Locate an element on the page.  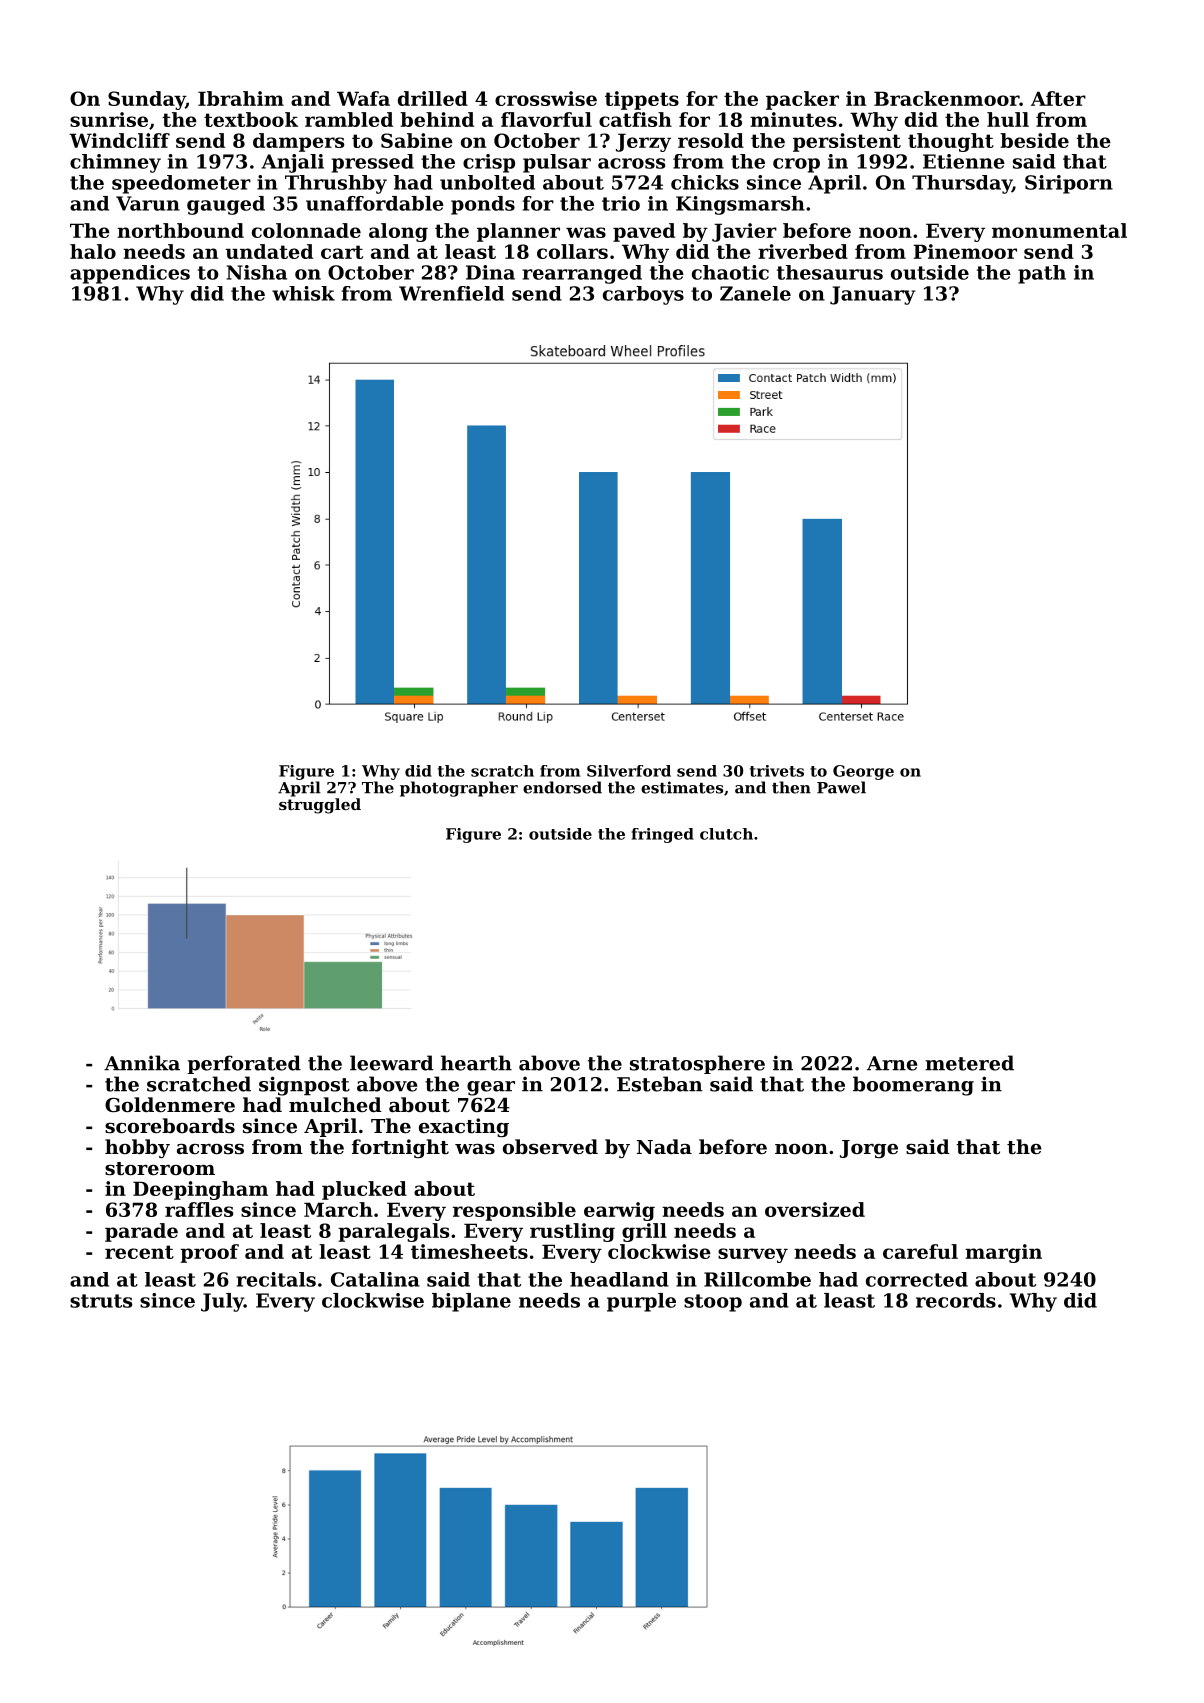
Esteban is located at coordinates (660, 1084).
